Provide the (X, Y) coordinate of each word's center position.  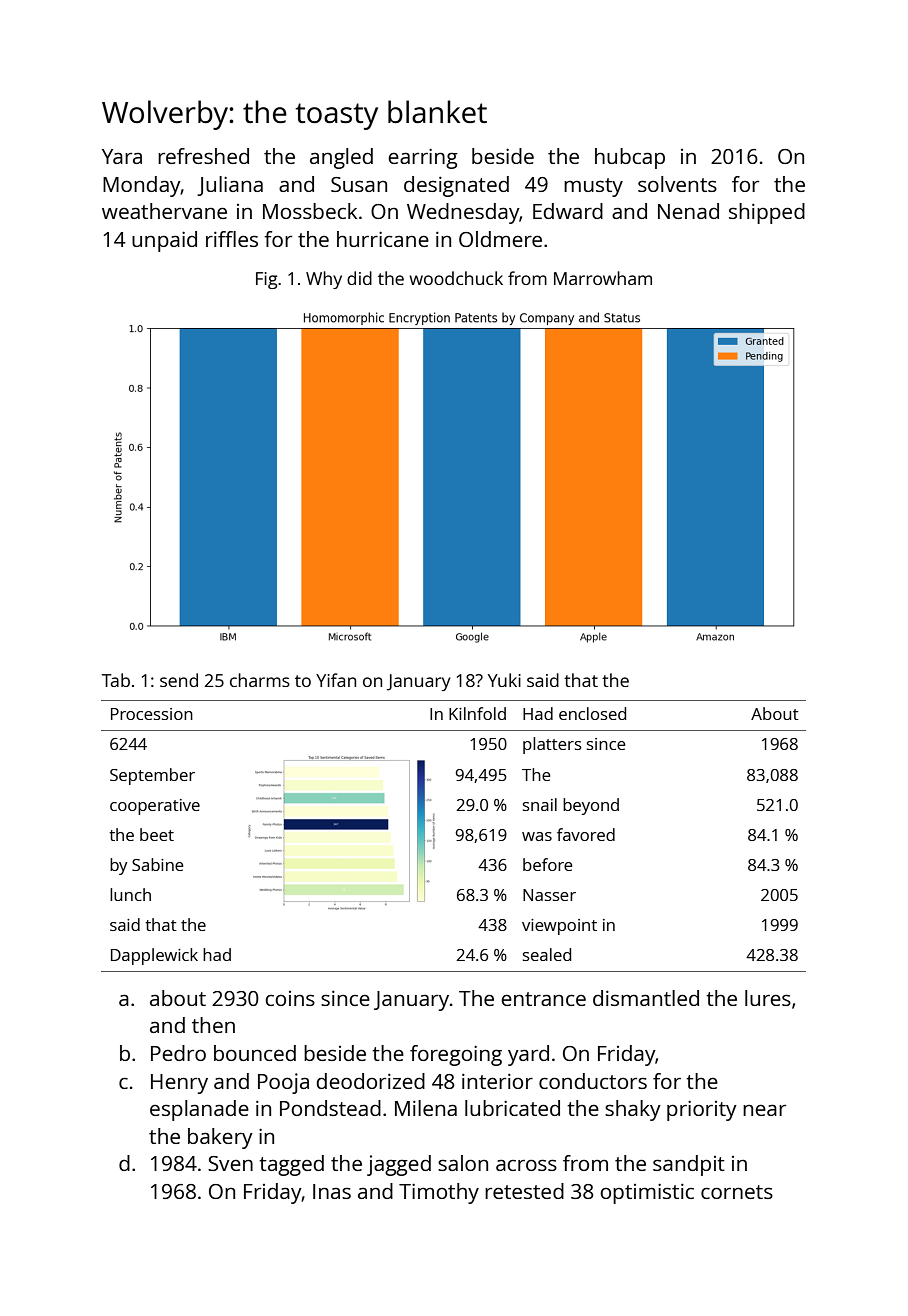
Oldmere (500, 239)
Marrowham (603, 278)
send (179, 680)
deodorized (370, 1081)
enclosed (592, 713)
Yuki (504, 680)
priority (702, 1110)
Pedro (178, 1053)
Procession (152, 714)
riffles (232, 239)
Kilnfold (477, 713)
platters (552, 745)
